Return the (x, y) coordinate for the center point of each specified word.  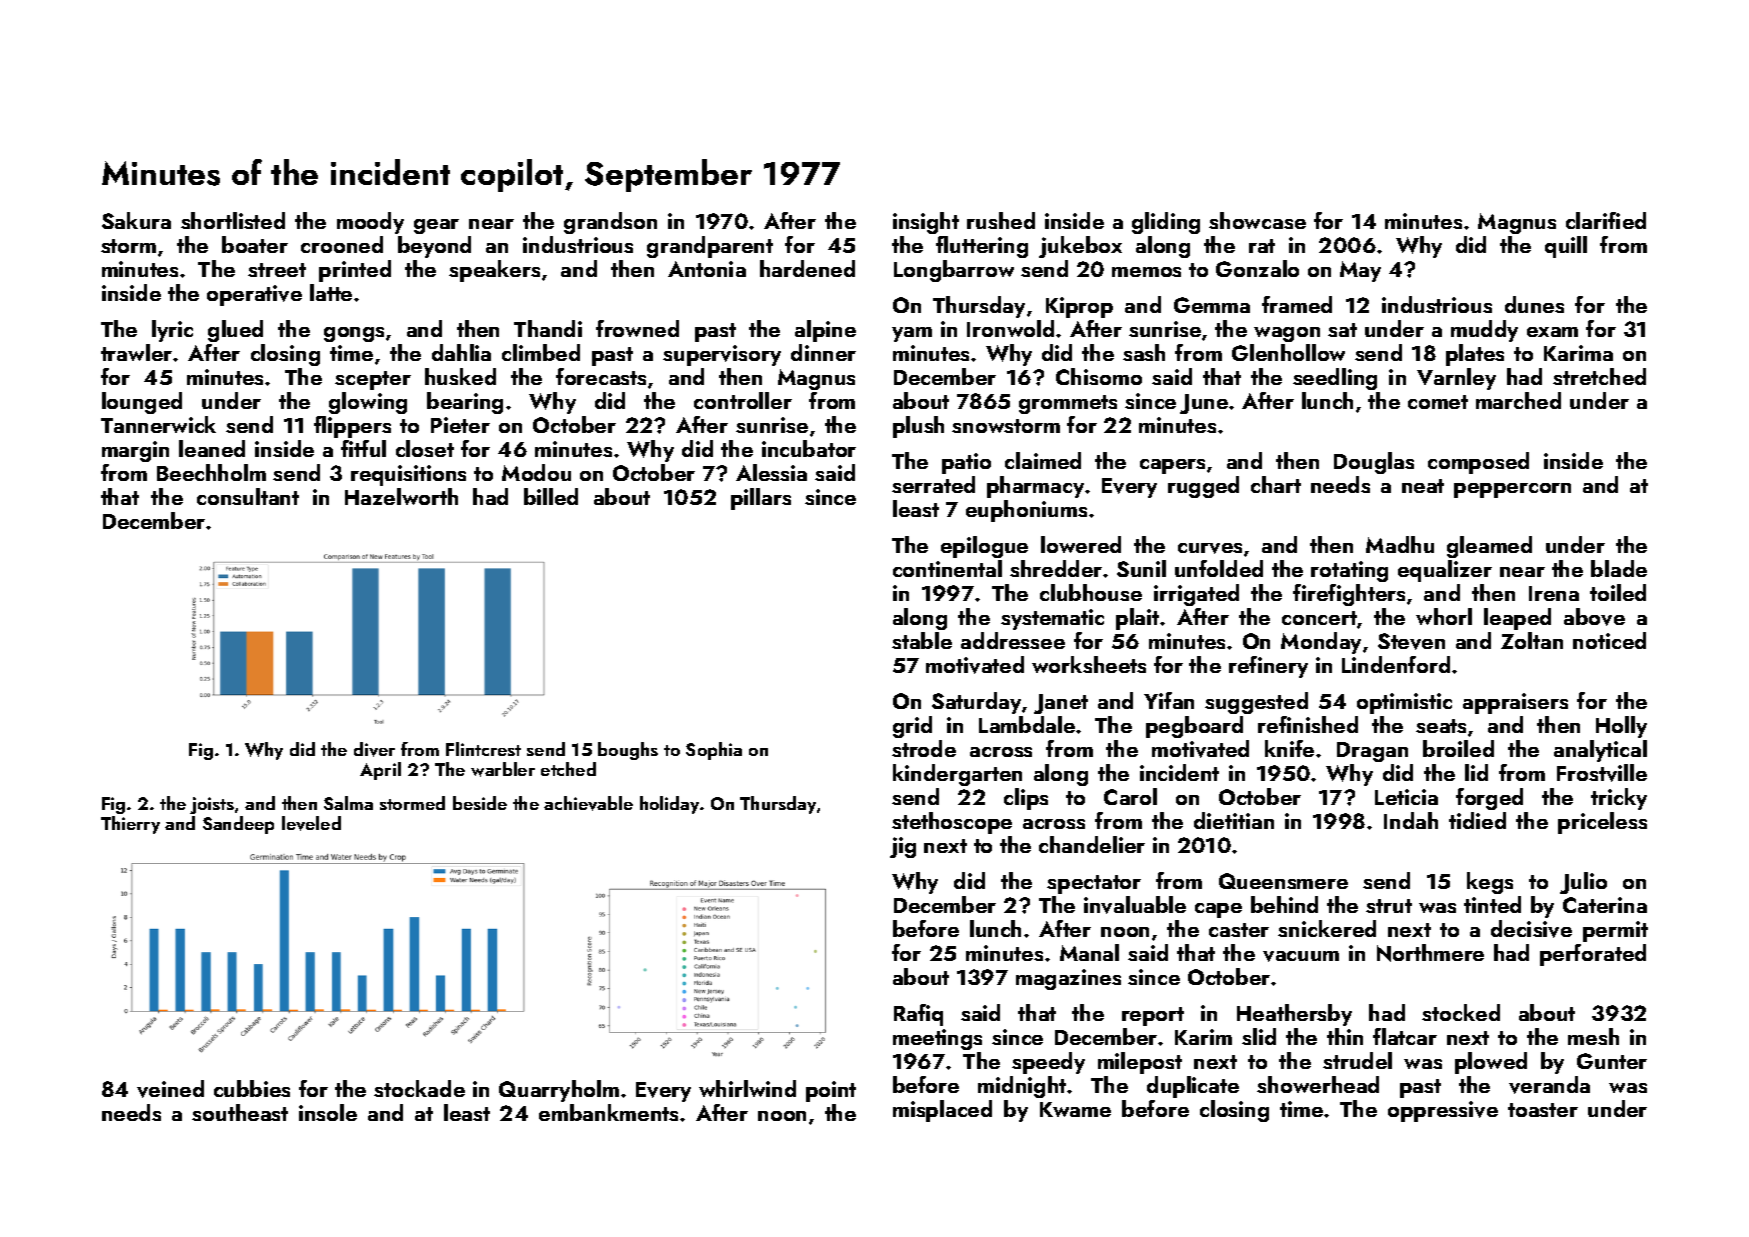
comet (1438, 402)
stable (922, 640)
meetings (937, 1039)
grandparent (710, 247)
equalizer (1445, 571)
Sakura (136, 220)
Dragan (1372, 752)
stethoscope (952, 823)
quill (1566, 247)
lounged (142, 403)
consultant (248, 496)
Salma (348, 803)
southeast (240, 1112)
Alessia (771, 472)
